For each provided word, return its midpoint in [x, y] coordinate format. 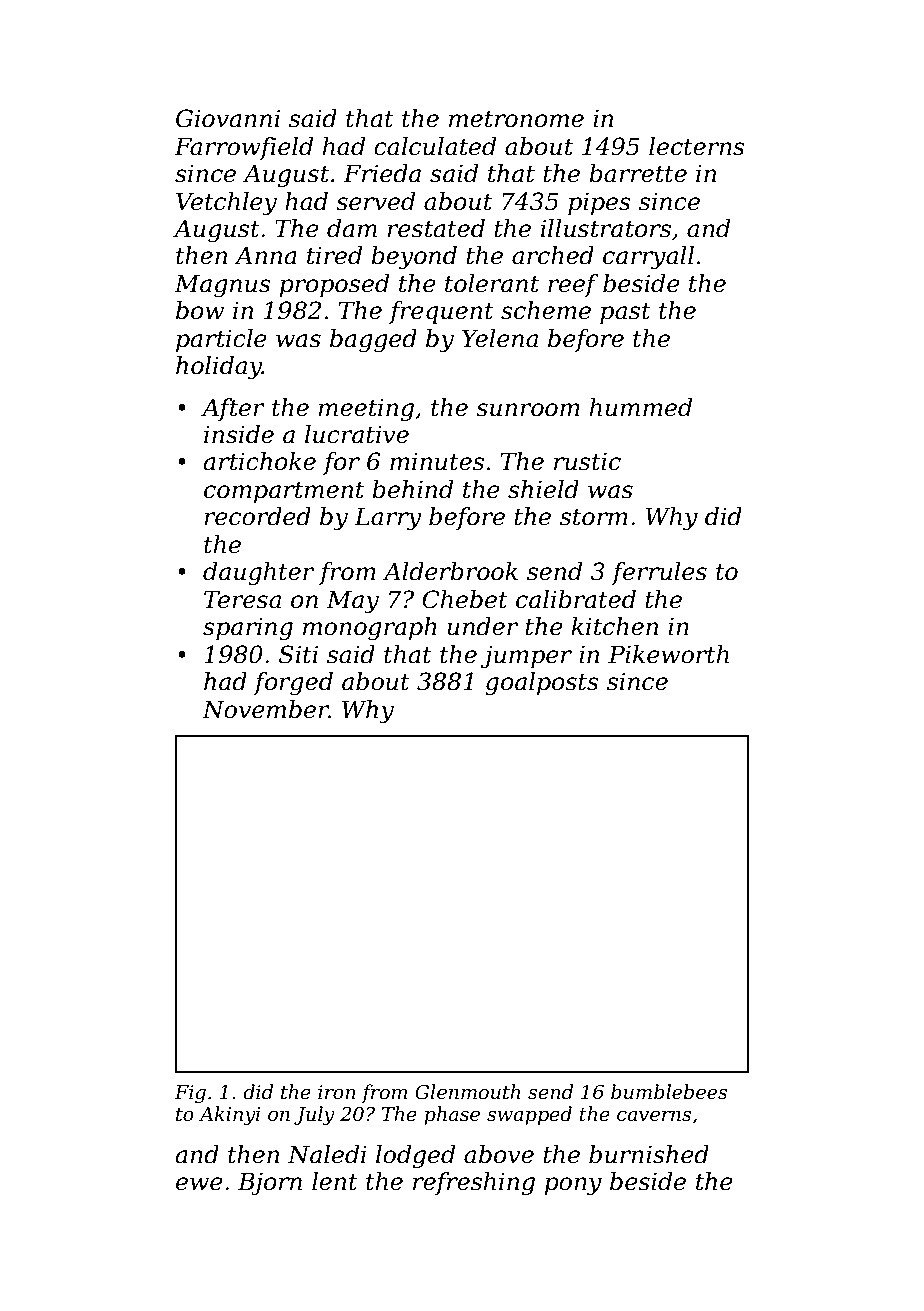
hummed [641, 407]
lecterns [697, 146]
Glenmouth [468, 1092]
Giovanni [228, 118]
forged [293, 684]
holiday [219, 368]
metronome [516, 119]
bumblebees [669, 1092]
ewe [199, 1184]
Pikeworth [668, 654]
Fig [190, 1094]
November [265, 709]
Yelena [500, 338]
